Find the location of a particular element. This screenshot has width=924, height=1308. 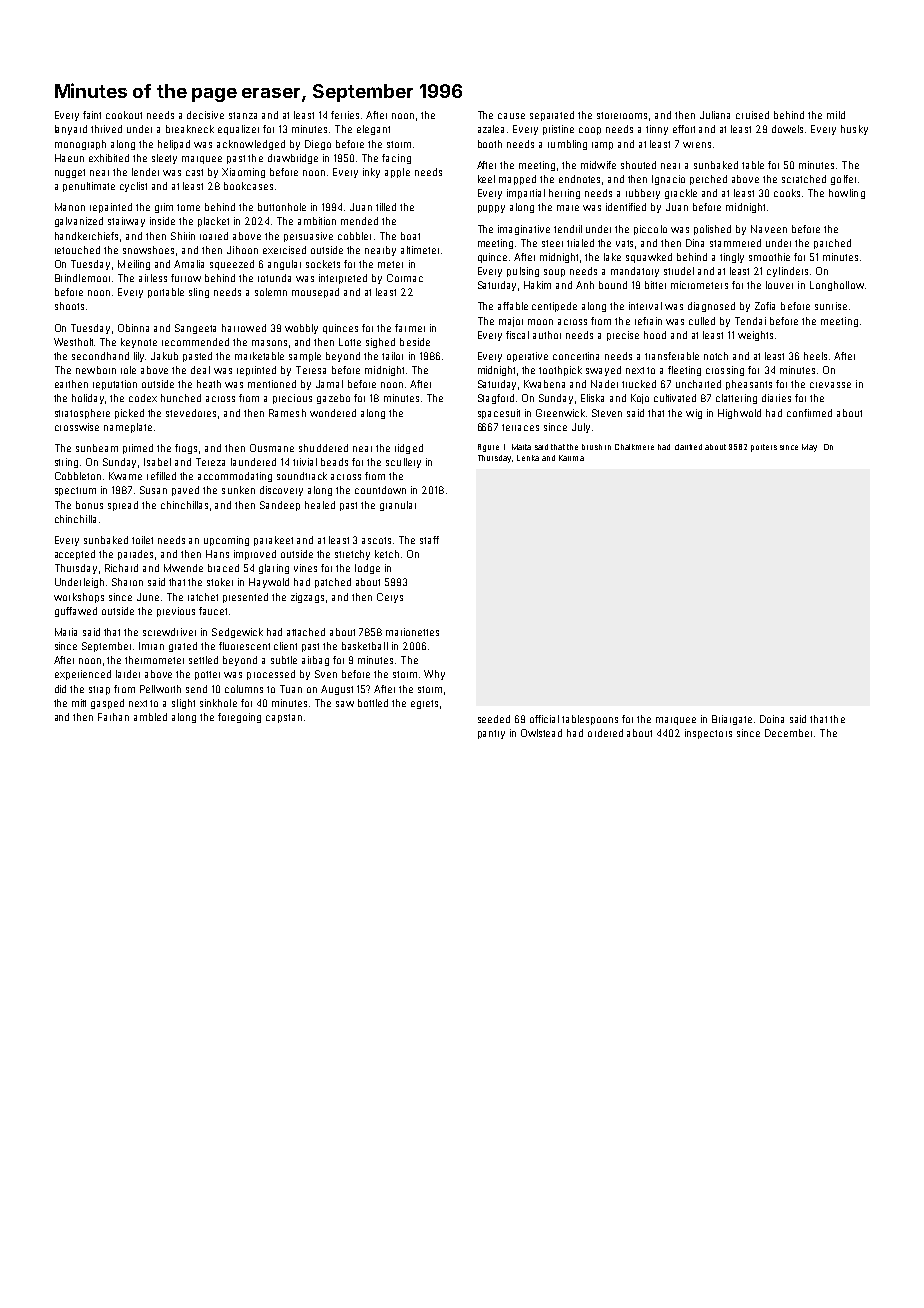

soup is located at coordinates (554, 273).
